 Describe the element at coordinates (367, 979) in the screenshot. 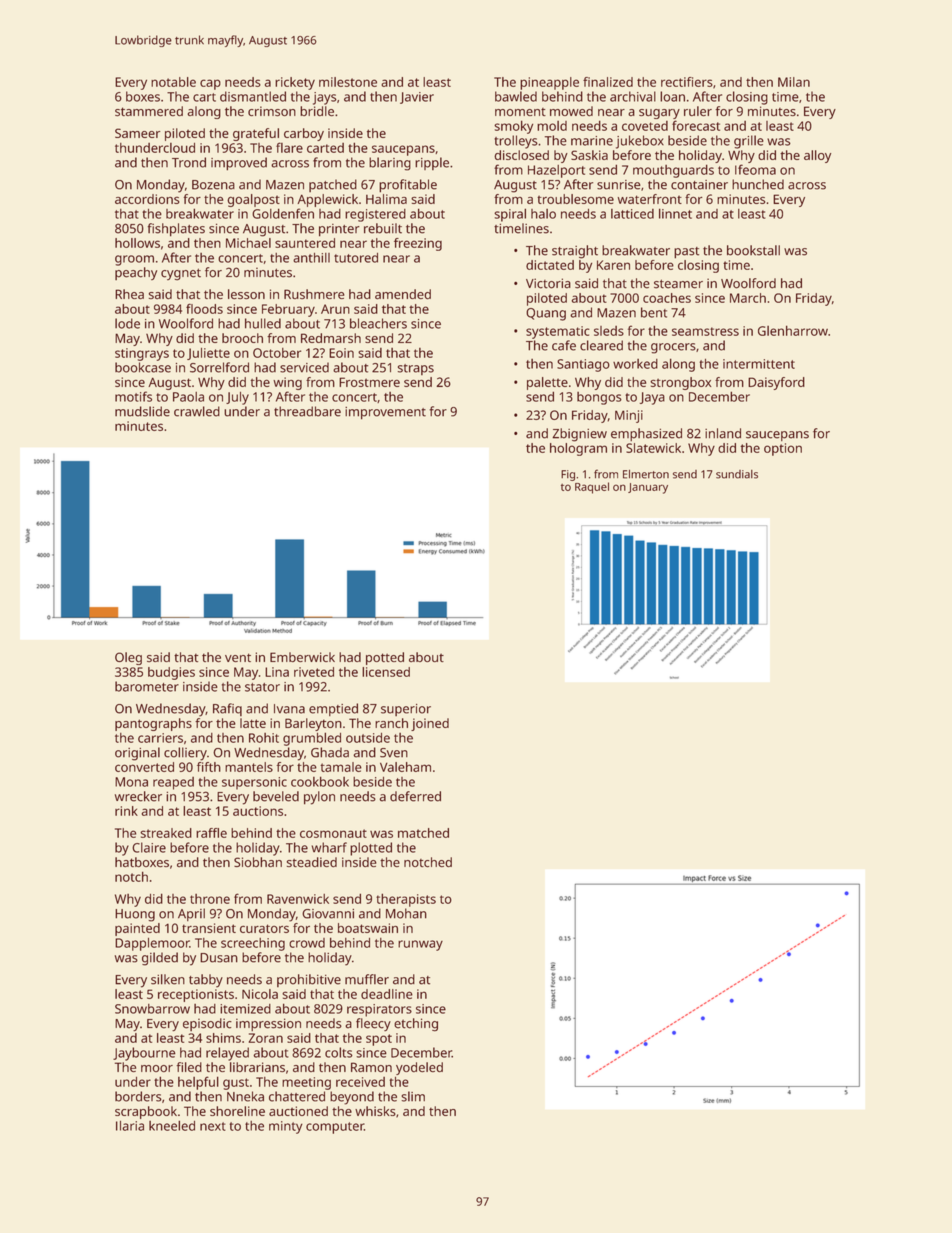

I see `muffler` at that location.
